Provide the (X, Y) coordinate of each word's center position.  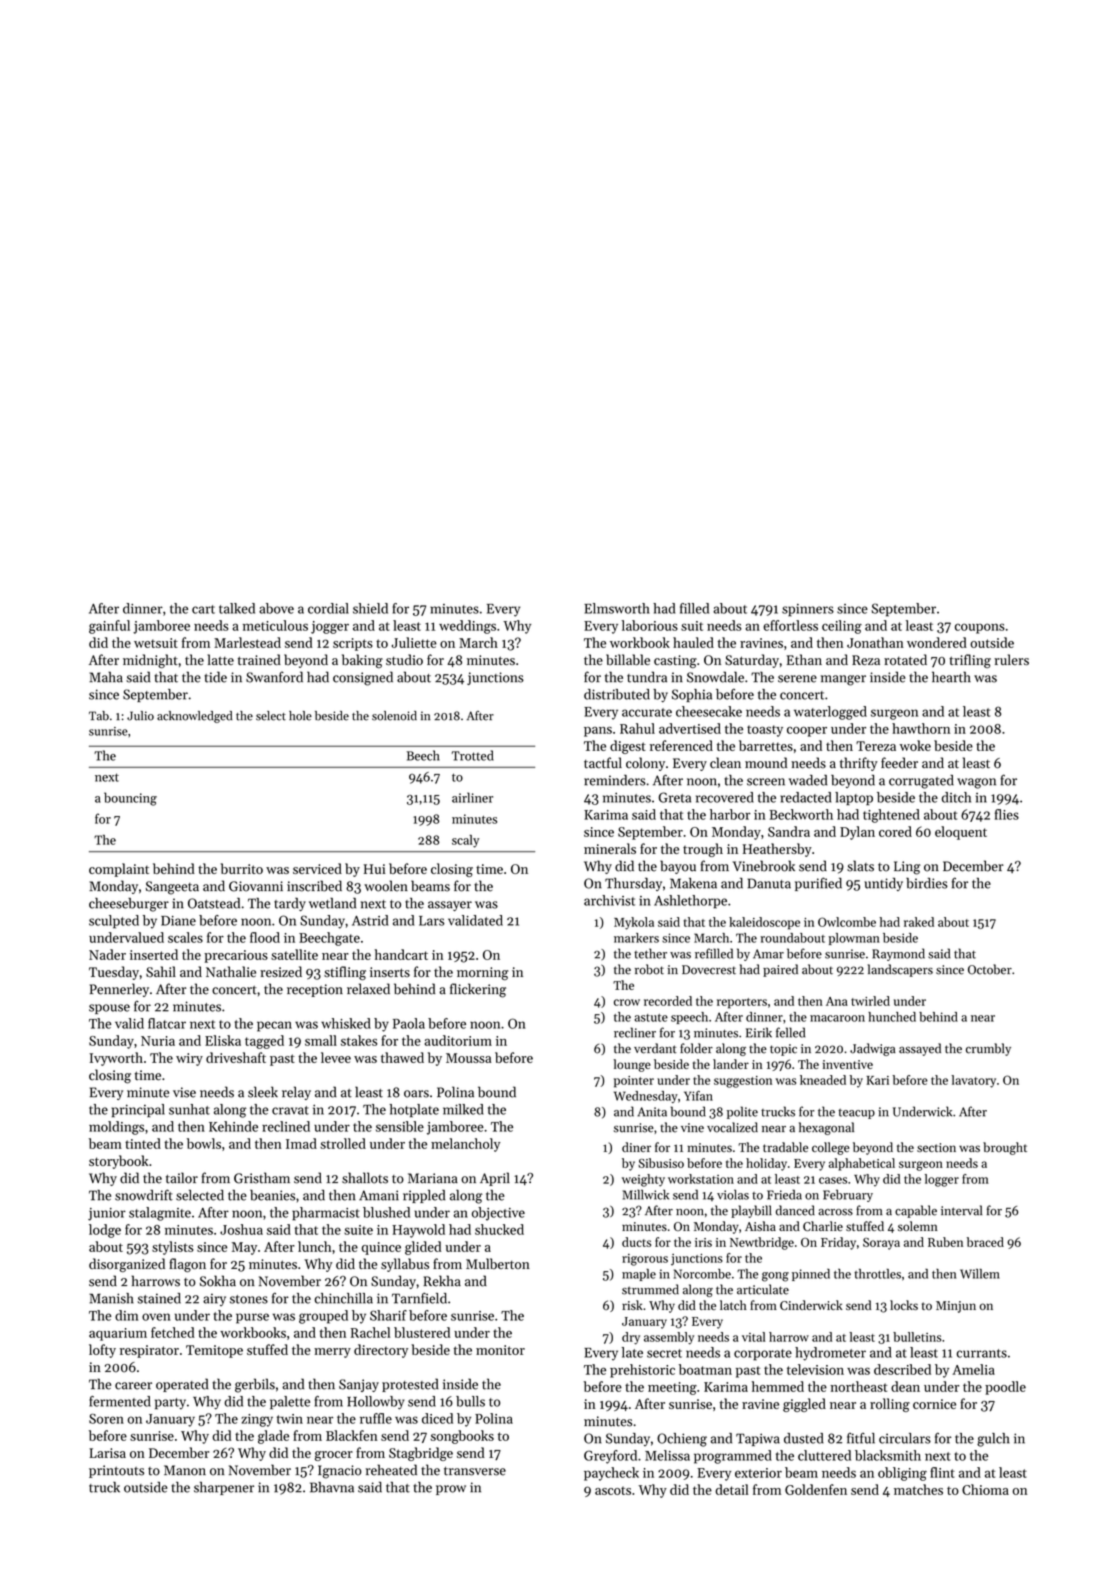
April (495, 1179)
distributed (617, 694)
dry (631, 1338)
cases (833, 1180)
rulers (1011, 659)
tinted (143, 1143)
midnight (150, 661)
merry (332, 1353)
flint (942, 1472)
